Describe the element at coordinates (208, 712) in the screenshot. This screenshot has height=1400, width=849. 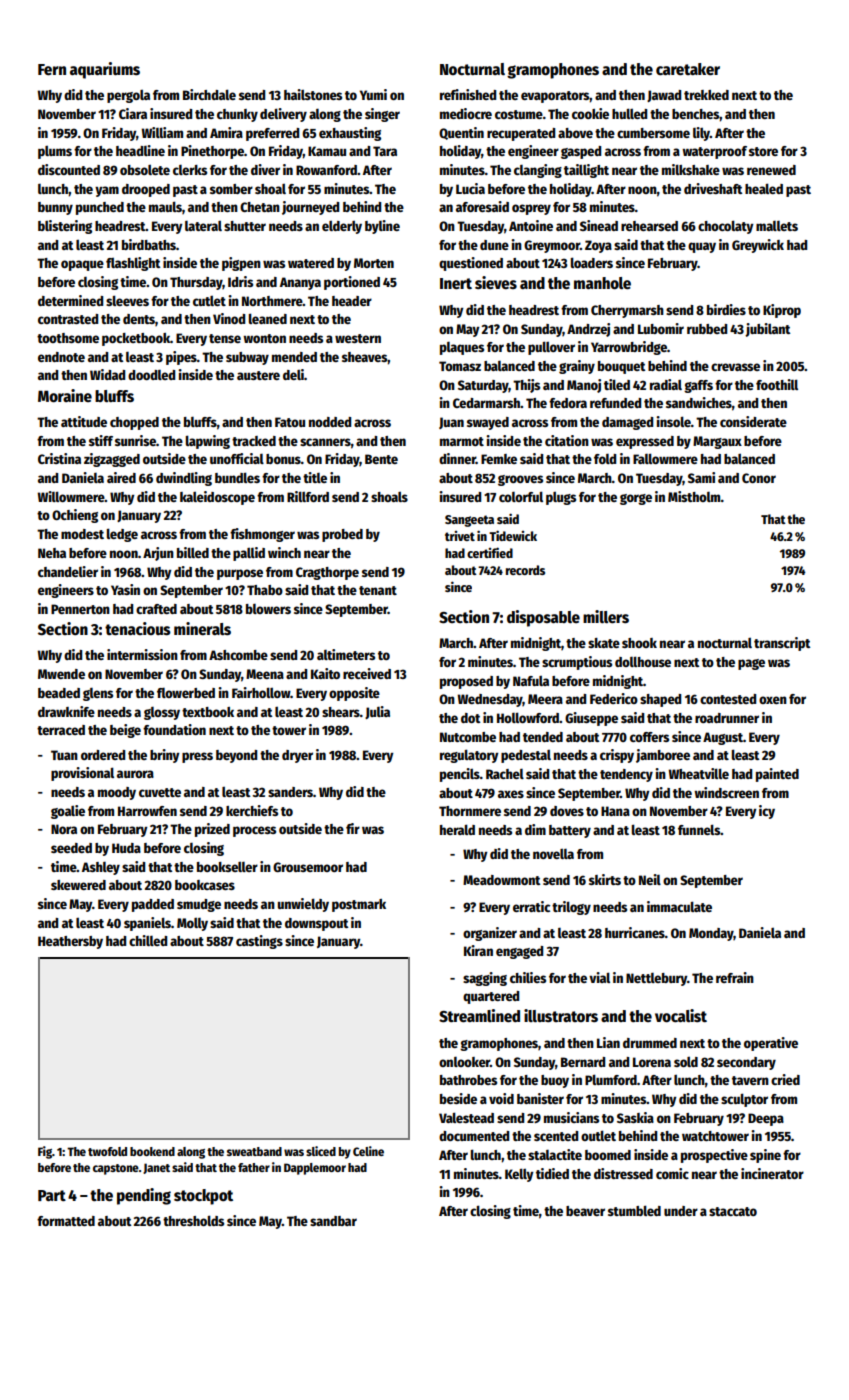
I see `textbook` at that location.
